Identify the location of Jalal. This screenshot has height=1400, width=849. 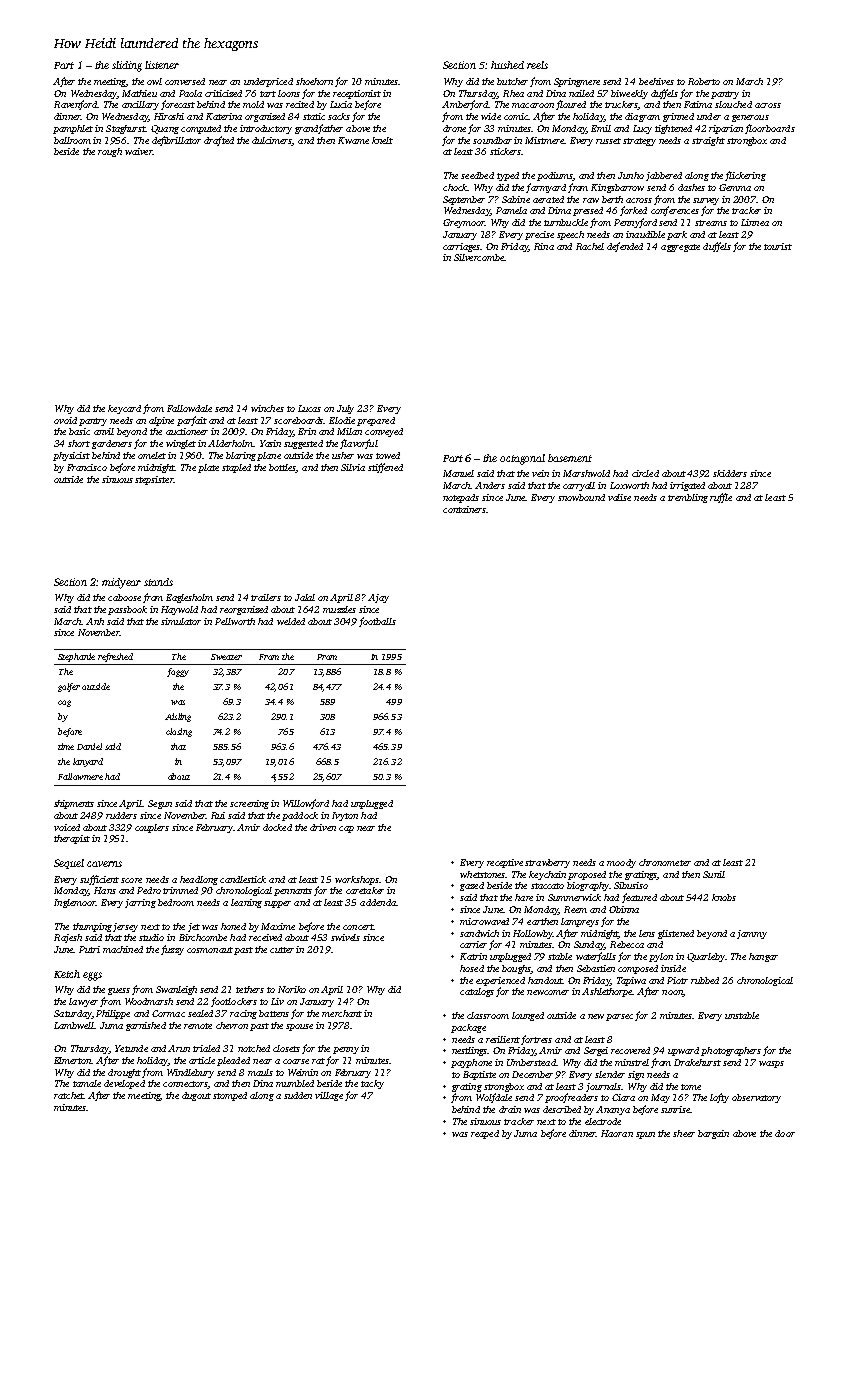
(305, 597).
